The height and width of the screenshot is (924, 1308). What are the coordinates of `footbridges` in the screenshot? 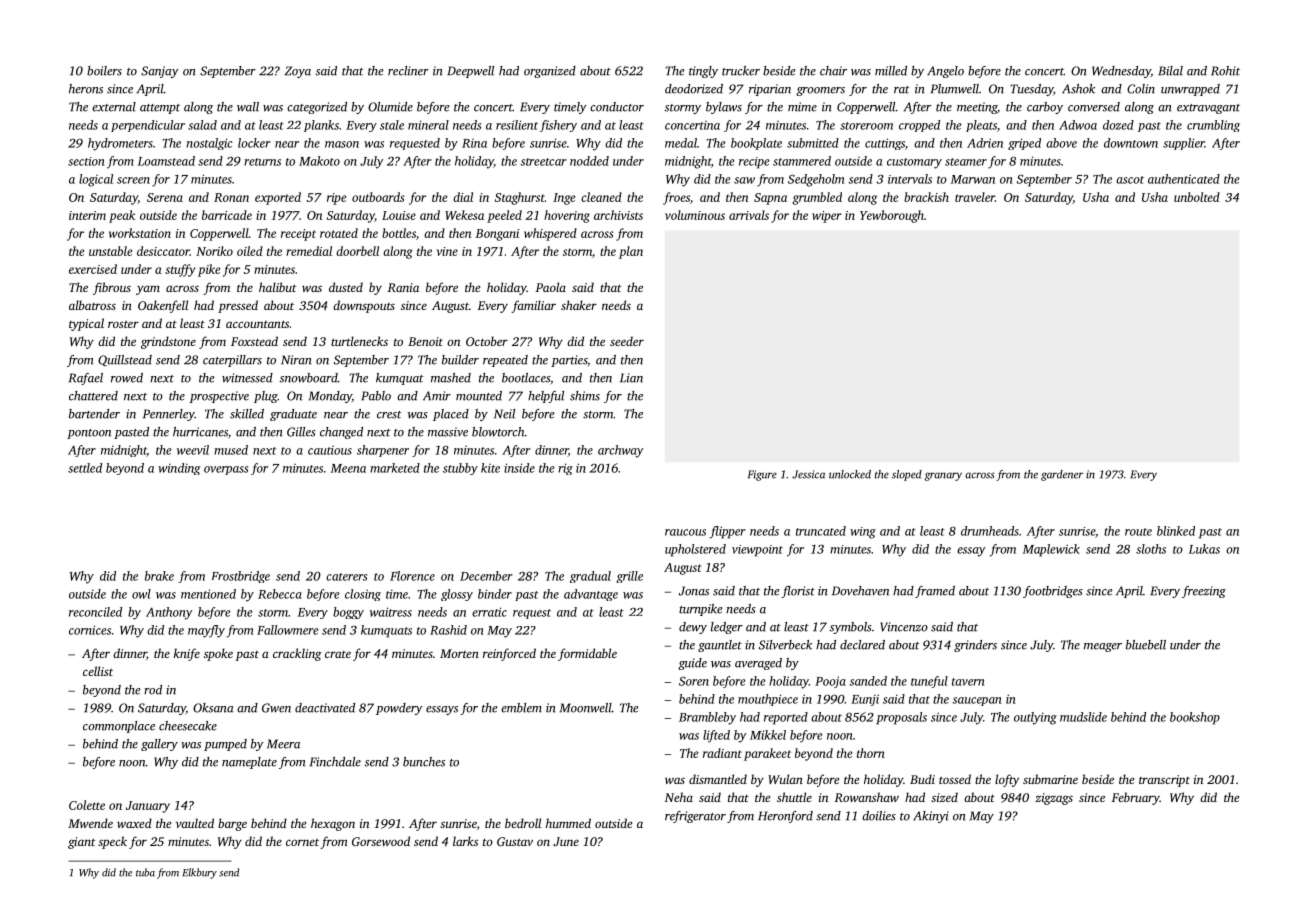 It's located at (1053, 592).
